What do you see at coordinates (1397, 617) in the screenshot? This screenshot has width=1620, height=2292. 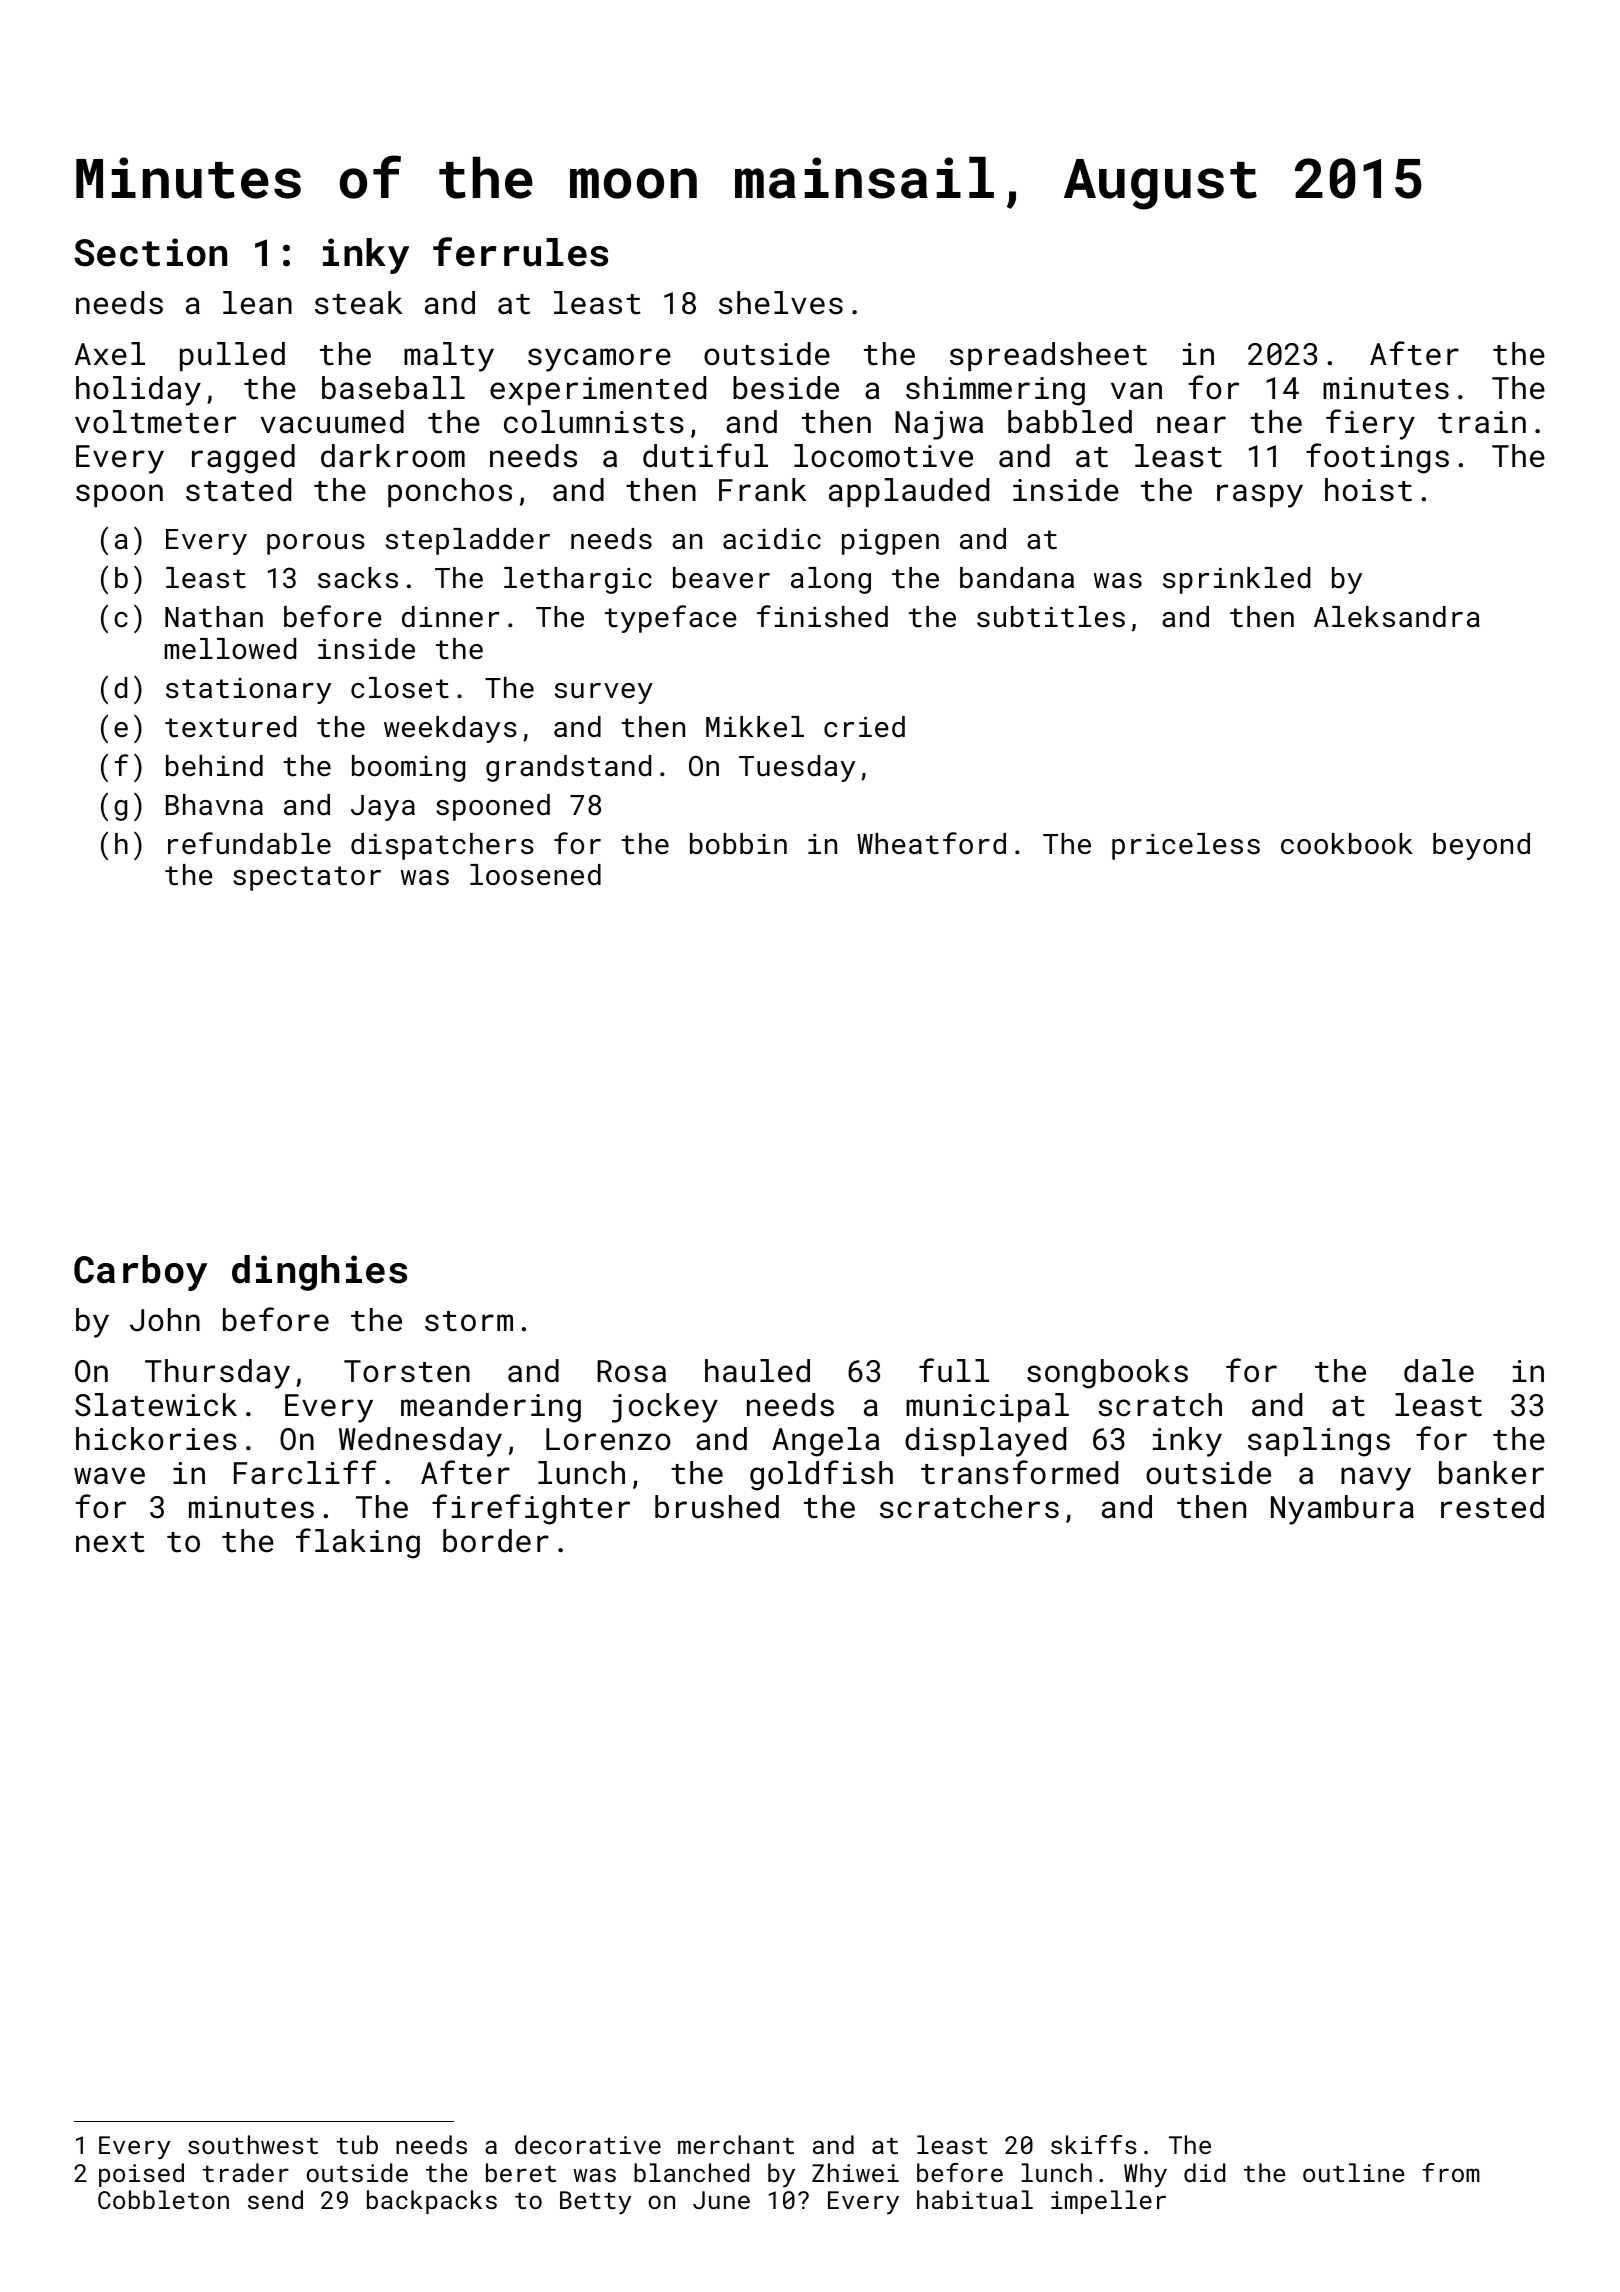 I see `Aleksandra` at bounding box center [1397, 617].
